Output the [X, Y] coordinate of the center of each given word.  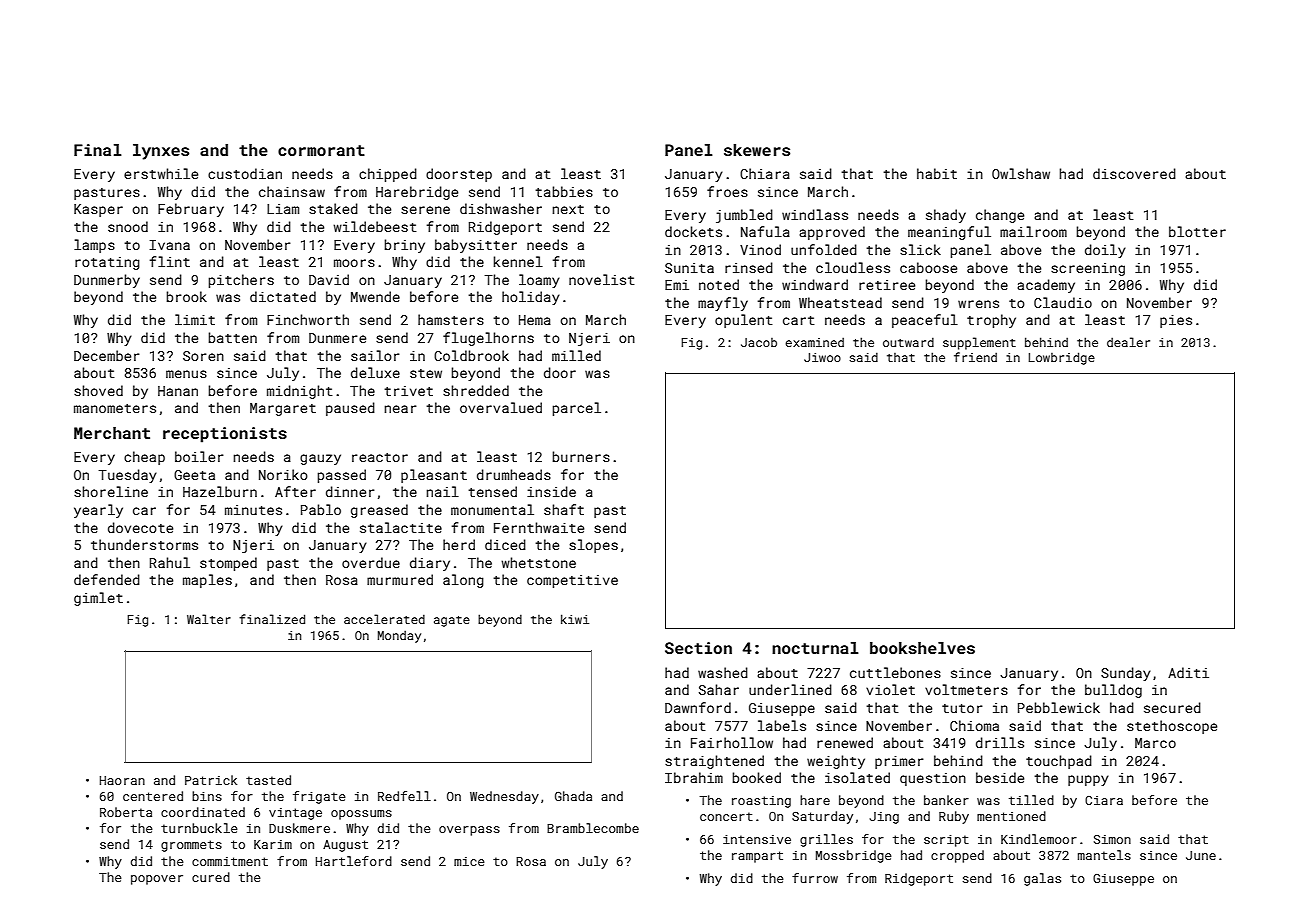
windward [815, 284]
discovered [1134, 173]
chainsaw [292, 191]
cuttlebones [895, 672]
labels [782, 725]
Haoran [122, 780]
